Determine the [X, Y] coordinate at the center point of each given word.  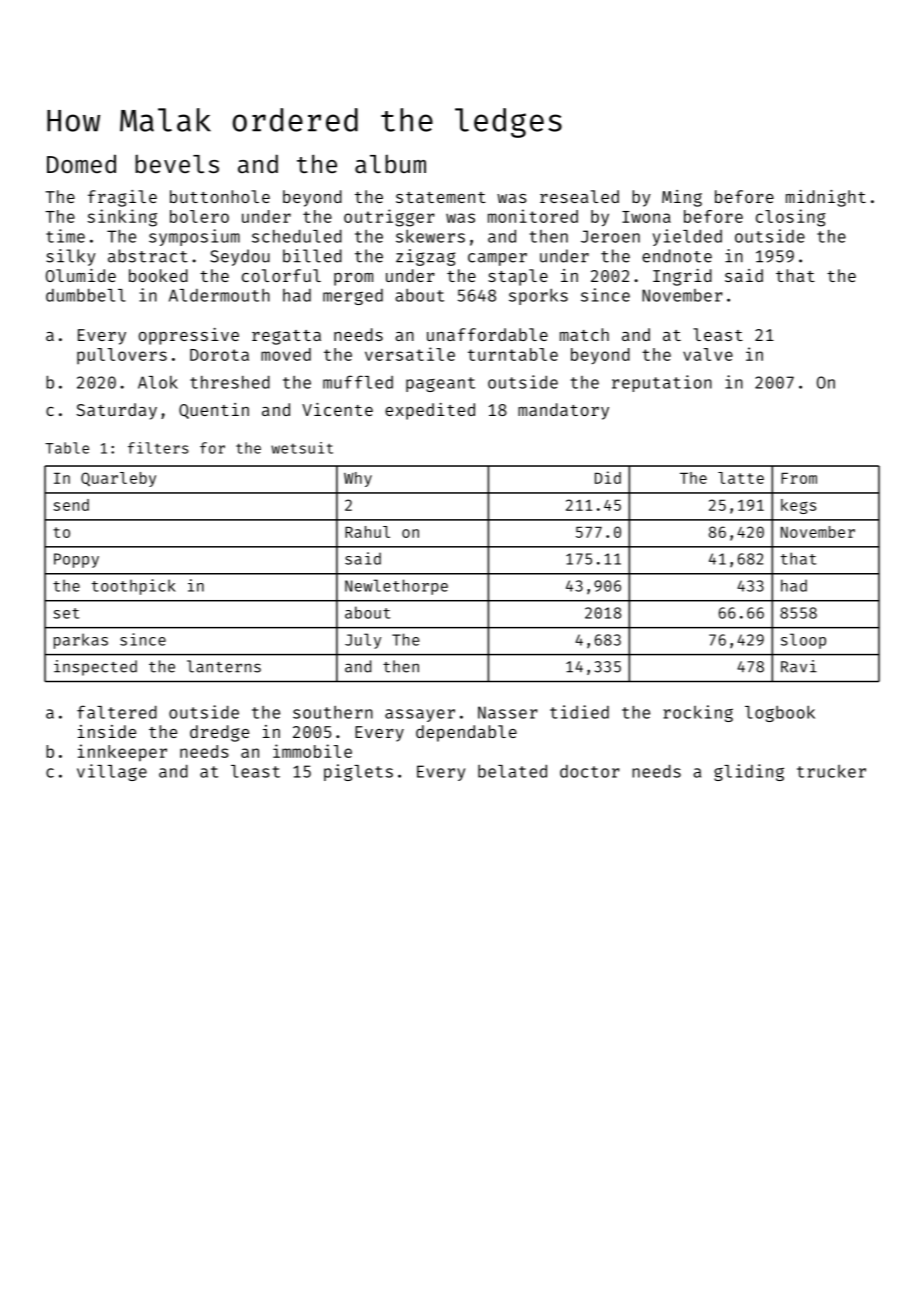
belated [512, 771]
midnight [826, 198]
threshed [230, 382]
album [390, 163]
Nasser [508, 712]
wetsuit [302, 448]
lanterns [224, 666]
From [799, 478]
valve [708, 354]
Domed [81, 163]
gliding [749, 772]
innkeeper [122, 753]
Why [358, 479]
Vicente [337, 409]
